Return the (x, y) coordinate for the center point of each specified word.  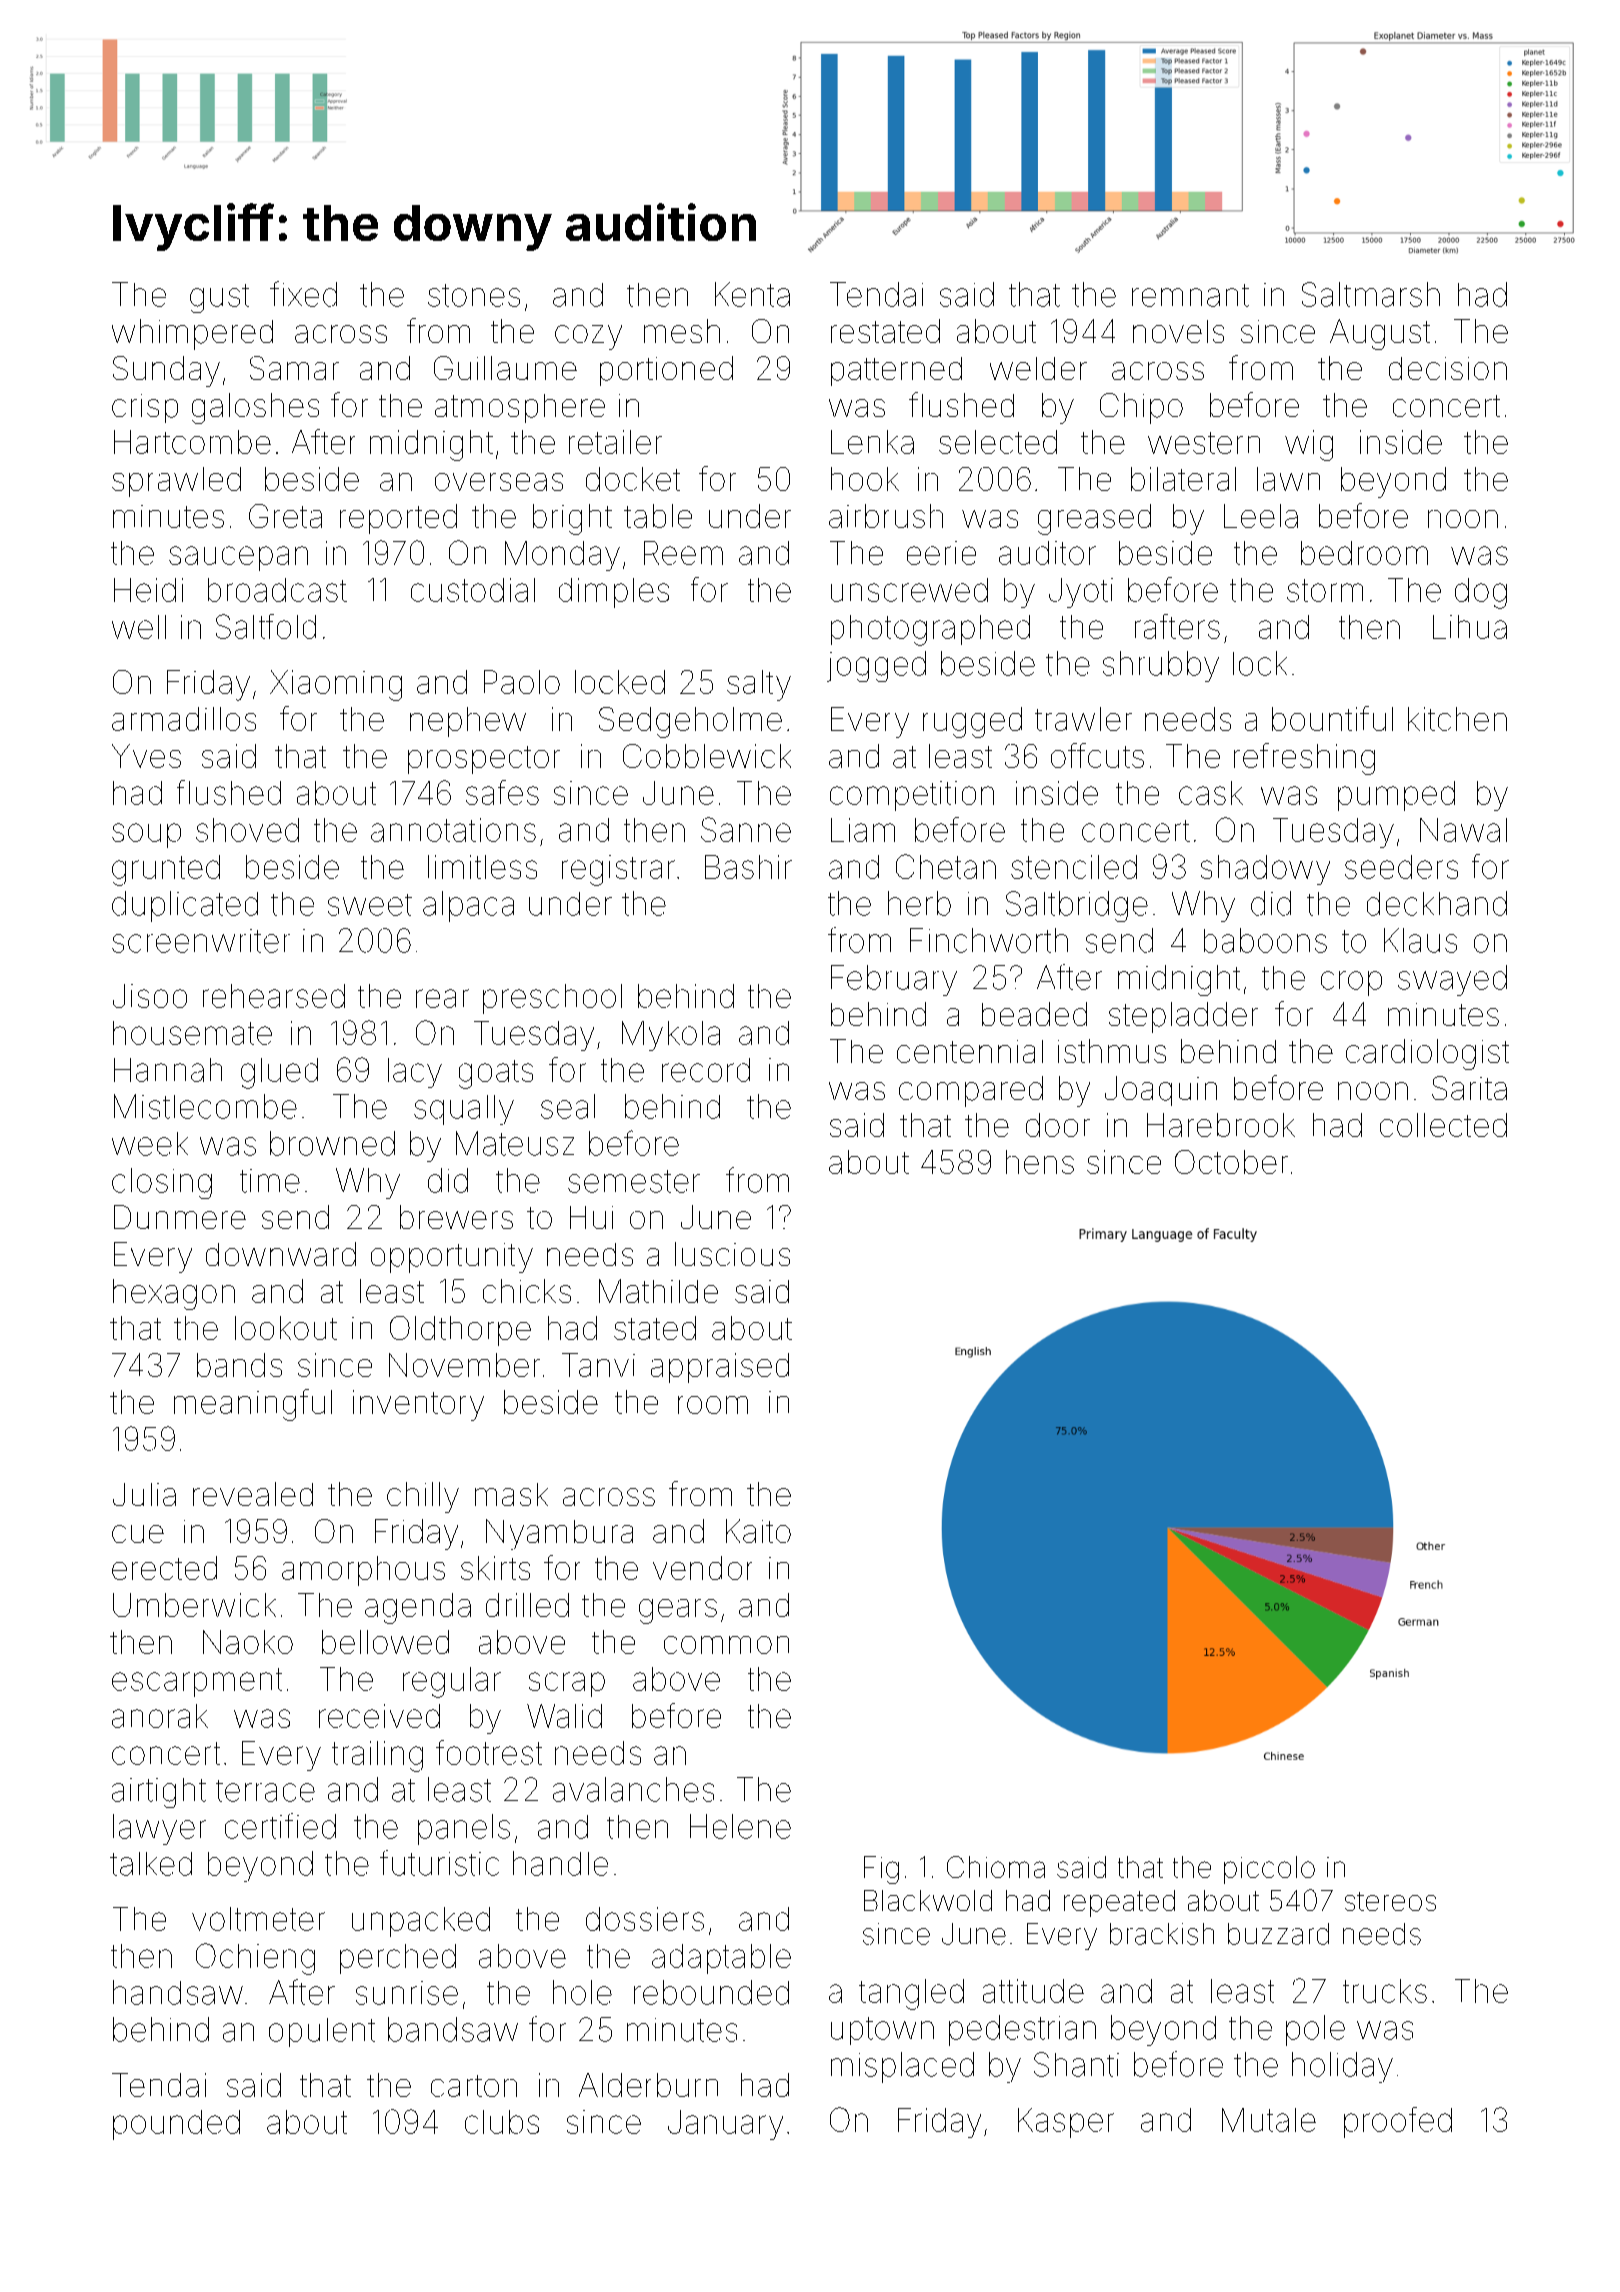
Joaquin (1161, 1091)
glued (279, 1073)
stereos (1390, 1901)
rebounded (711, 1992)
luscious (732, 1254)
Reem (683, 553)
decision (1448, 368)
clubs (502, 2122)
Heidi (148, 590)
